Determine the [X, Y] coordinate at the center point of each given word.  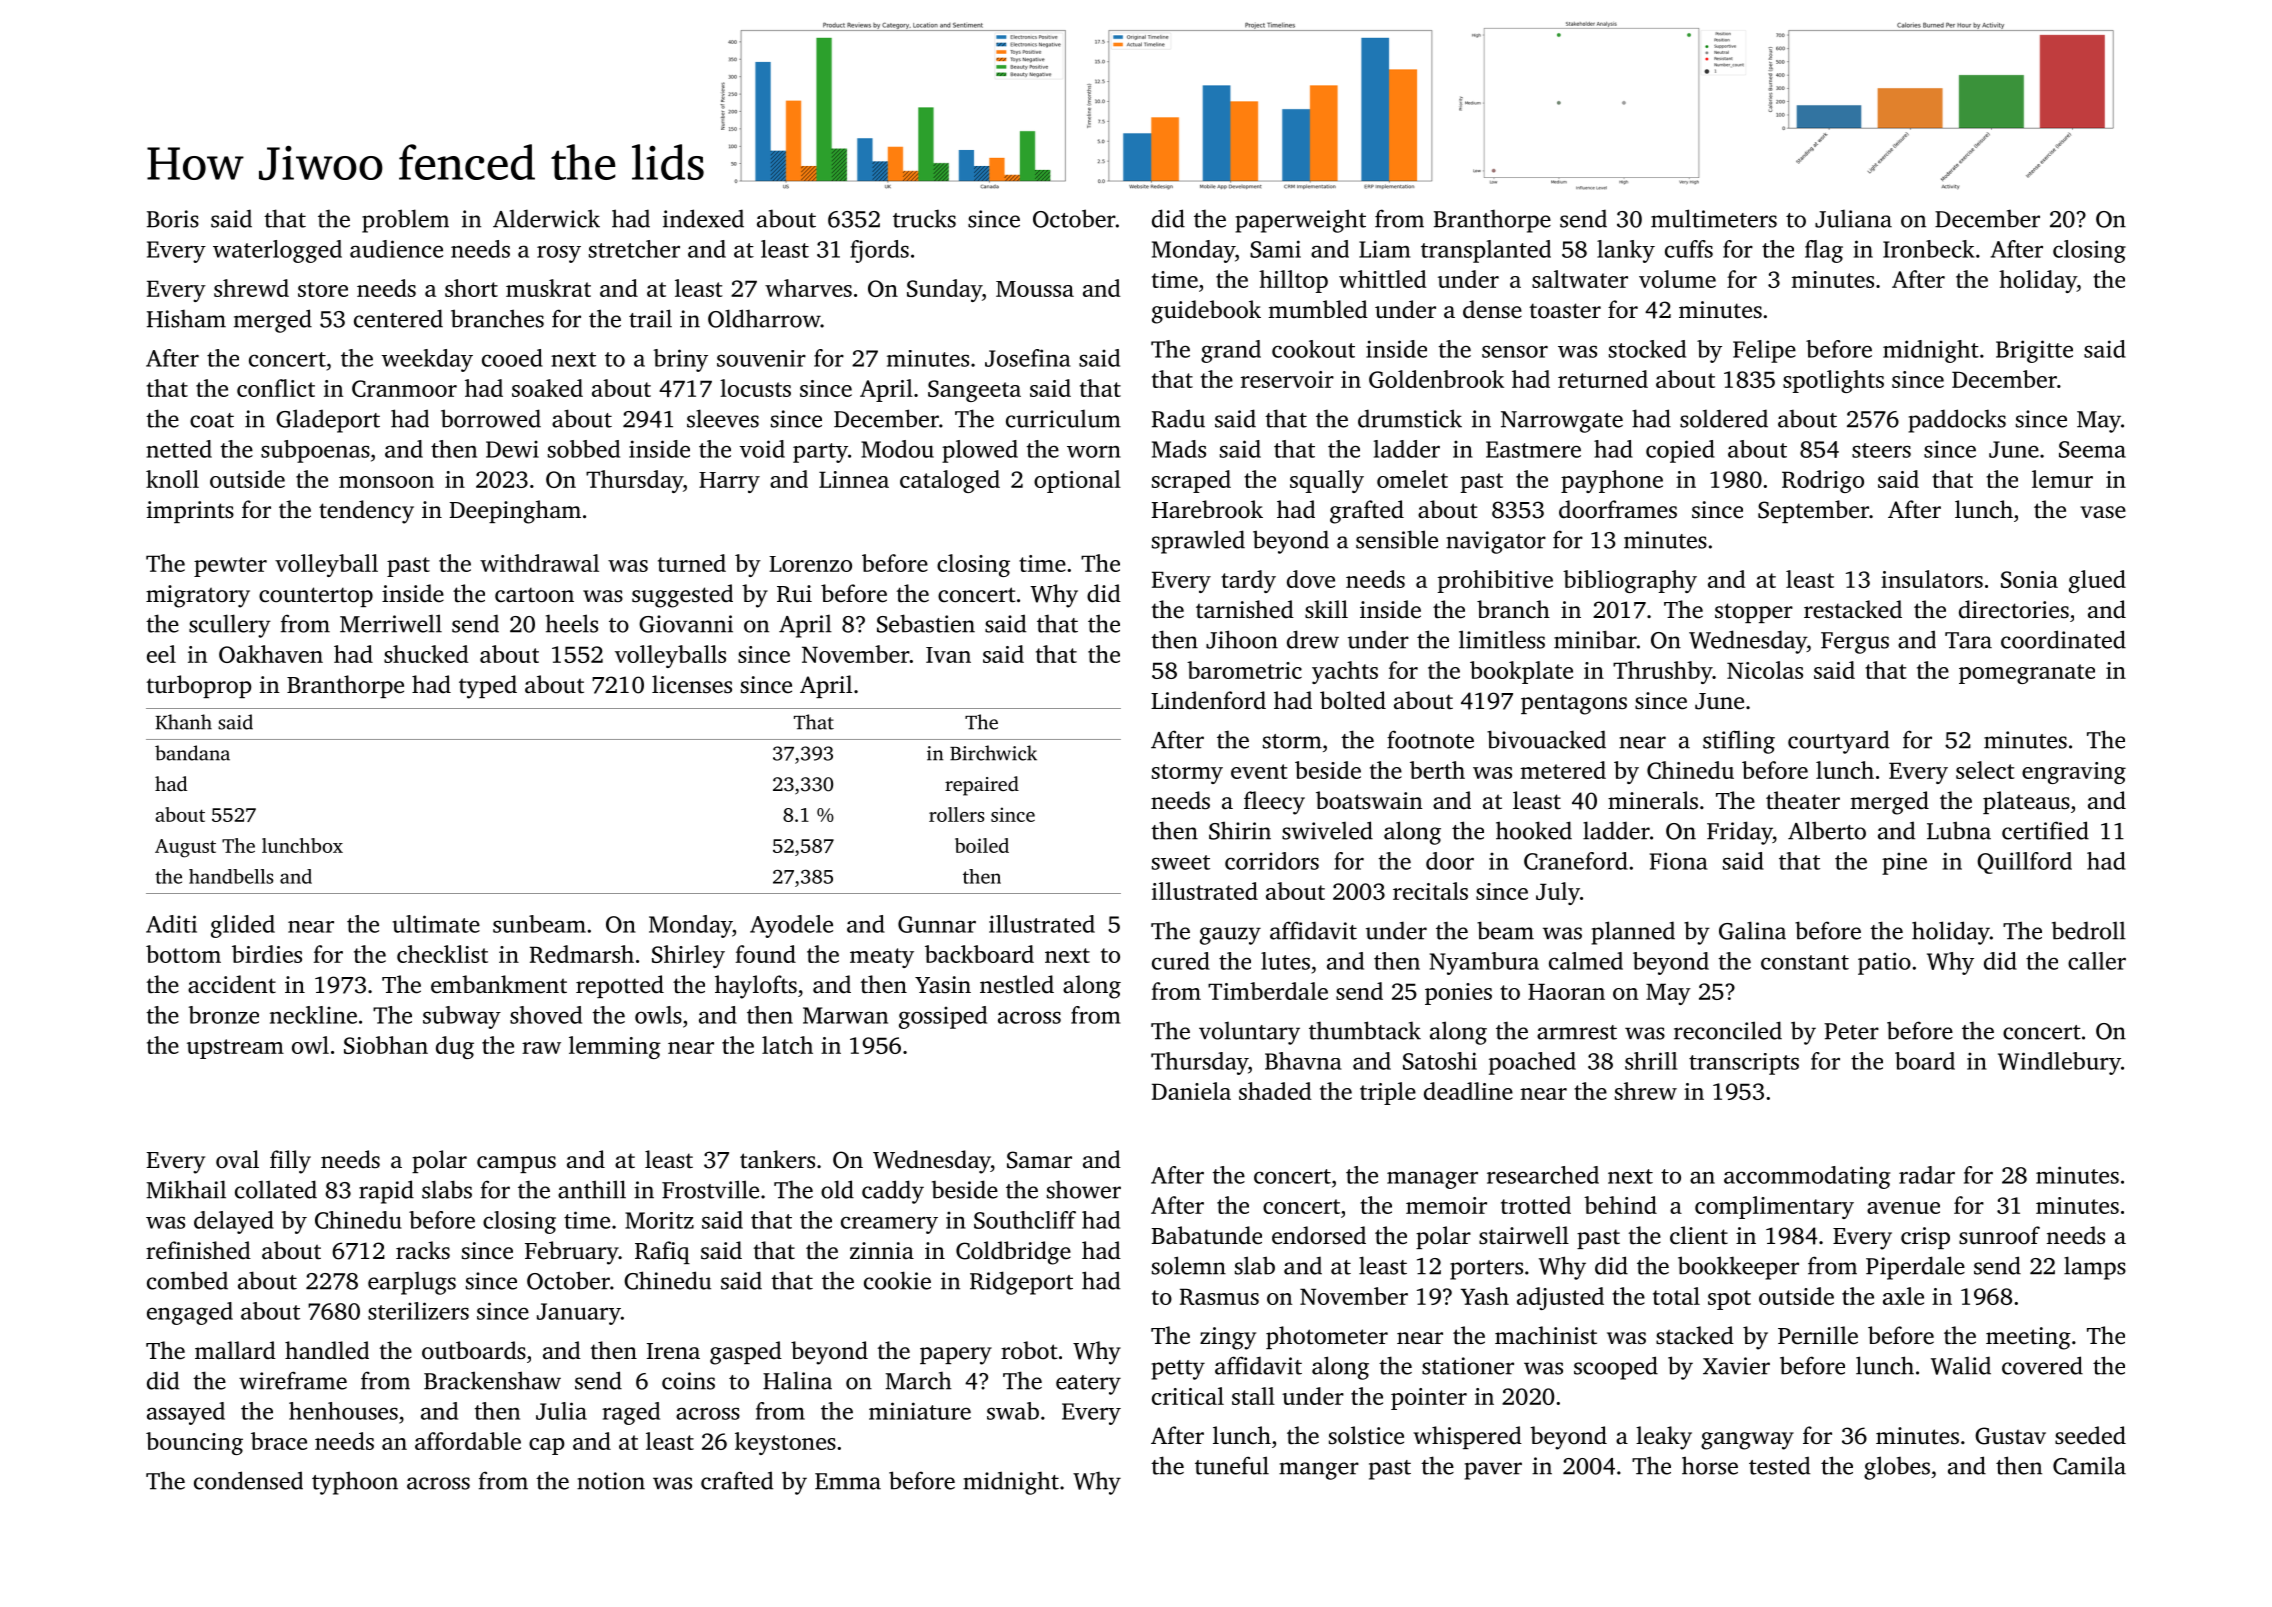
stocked [1647, 349]
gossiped [943, 1017]
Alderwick [546, 218]
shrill [1651, 1061]
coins [688, 1381]
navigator [1496, 542]
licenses [692, 684]
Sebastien [926, 623]
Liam [1385, 249]
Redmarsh [582, 954]
